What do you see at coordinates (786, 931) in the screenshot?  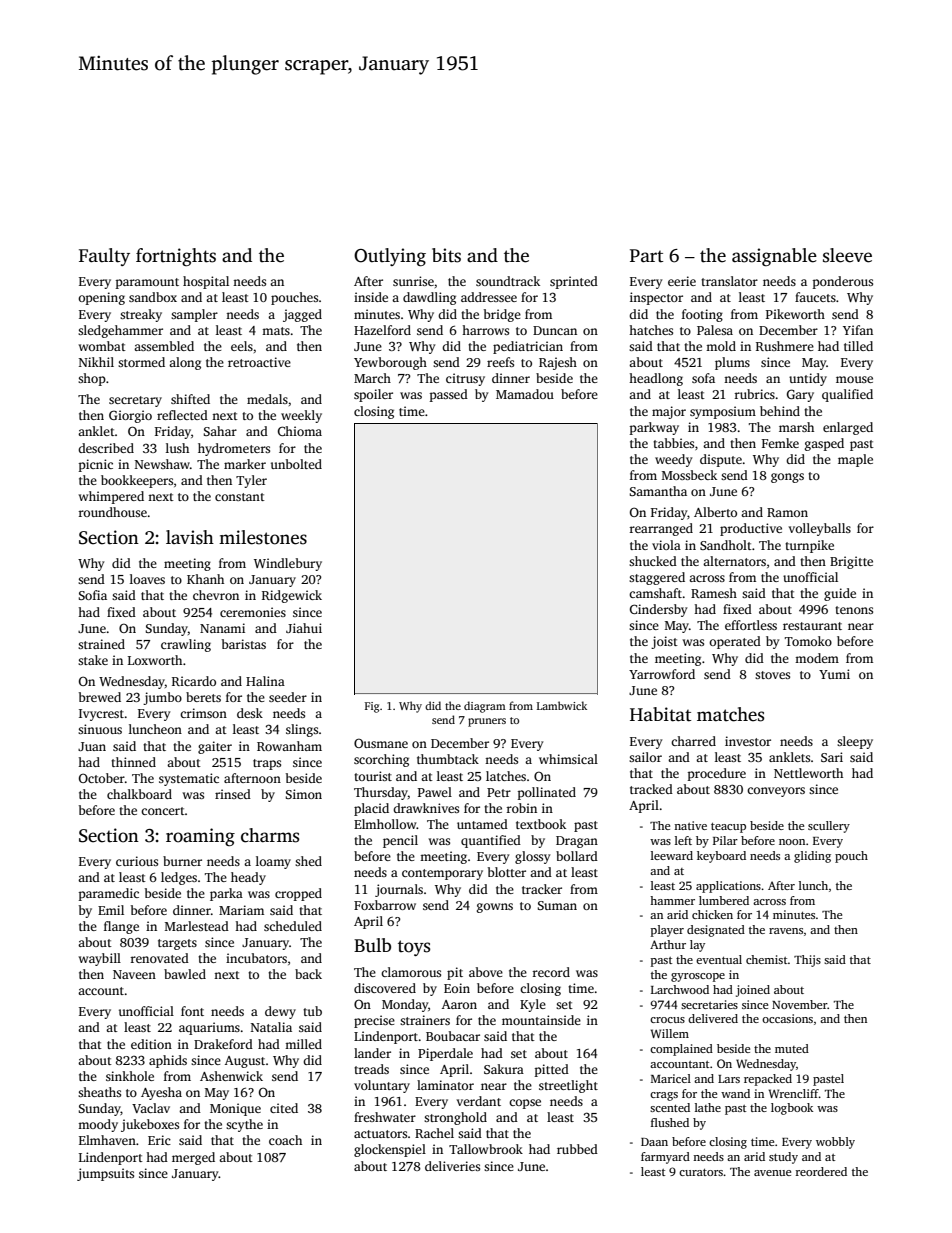 I see `ravens` at bounding box center [786, 931].
